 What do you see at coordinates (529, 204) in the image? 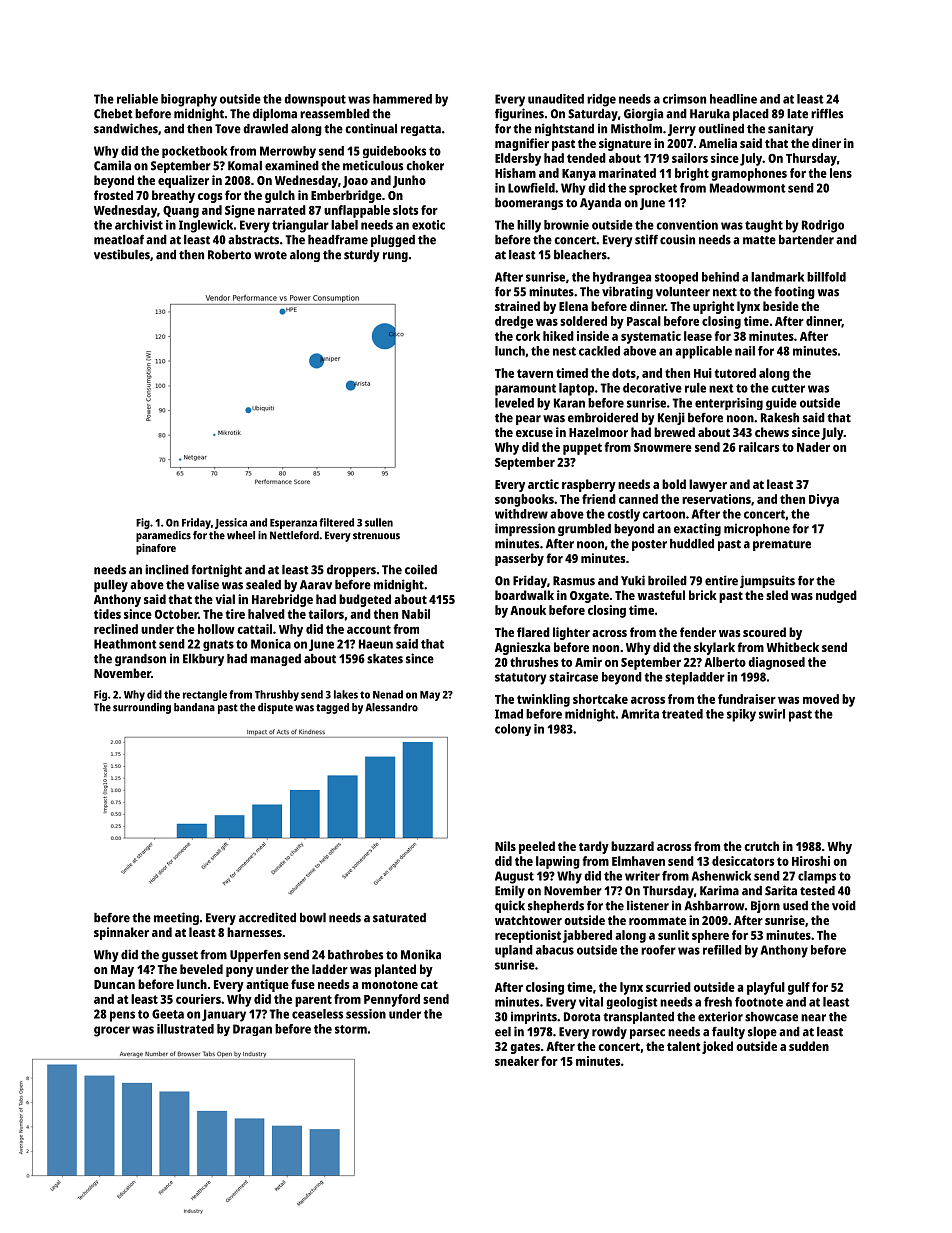
I see `boomerangs` at bounding box center [529, 204].
